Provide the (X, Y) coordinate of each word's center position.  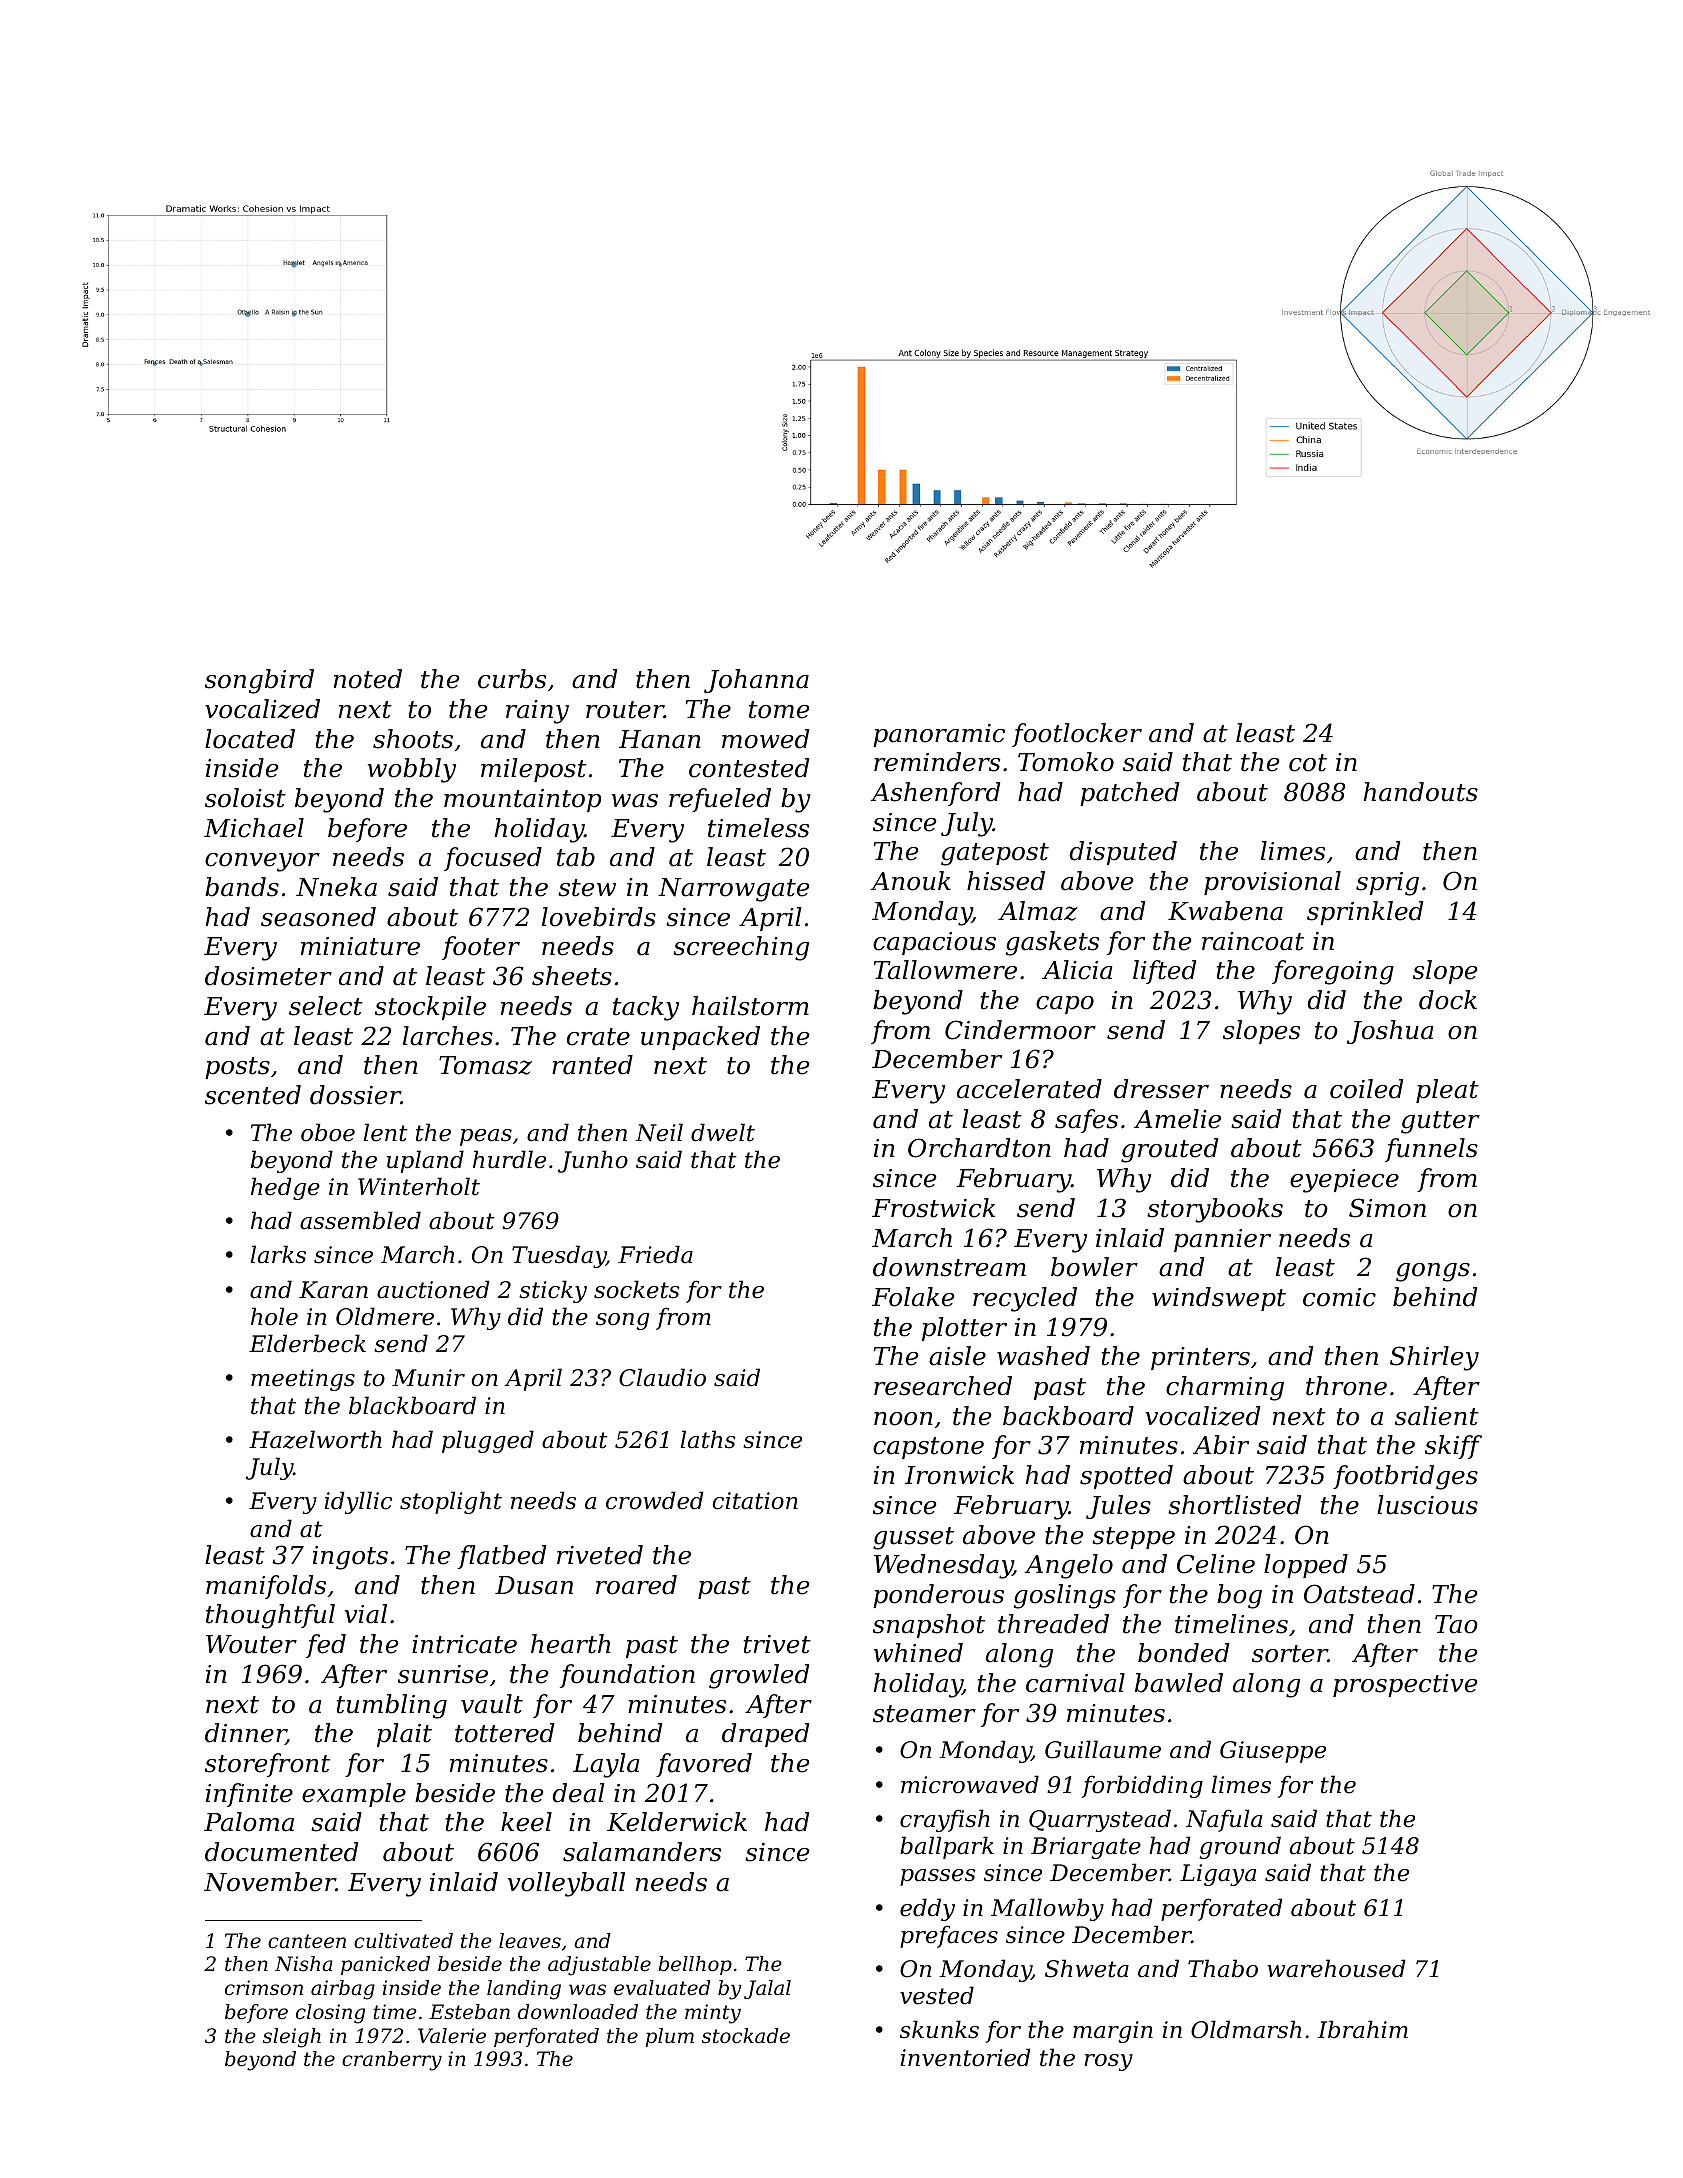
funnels (1431, 1150)
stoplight (451, 1502)
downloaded (578, 2012)
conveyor (262, 862)
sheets (572, 976)
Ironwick (959, 1475)
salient (1437, 1416)
